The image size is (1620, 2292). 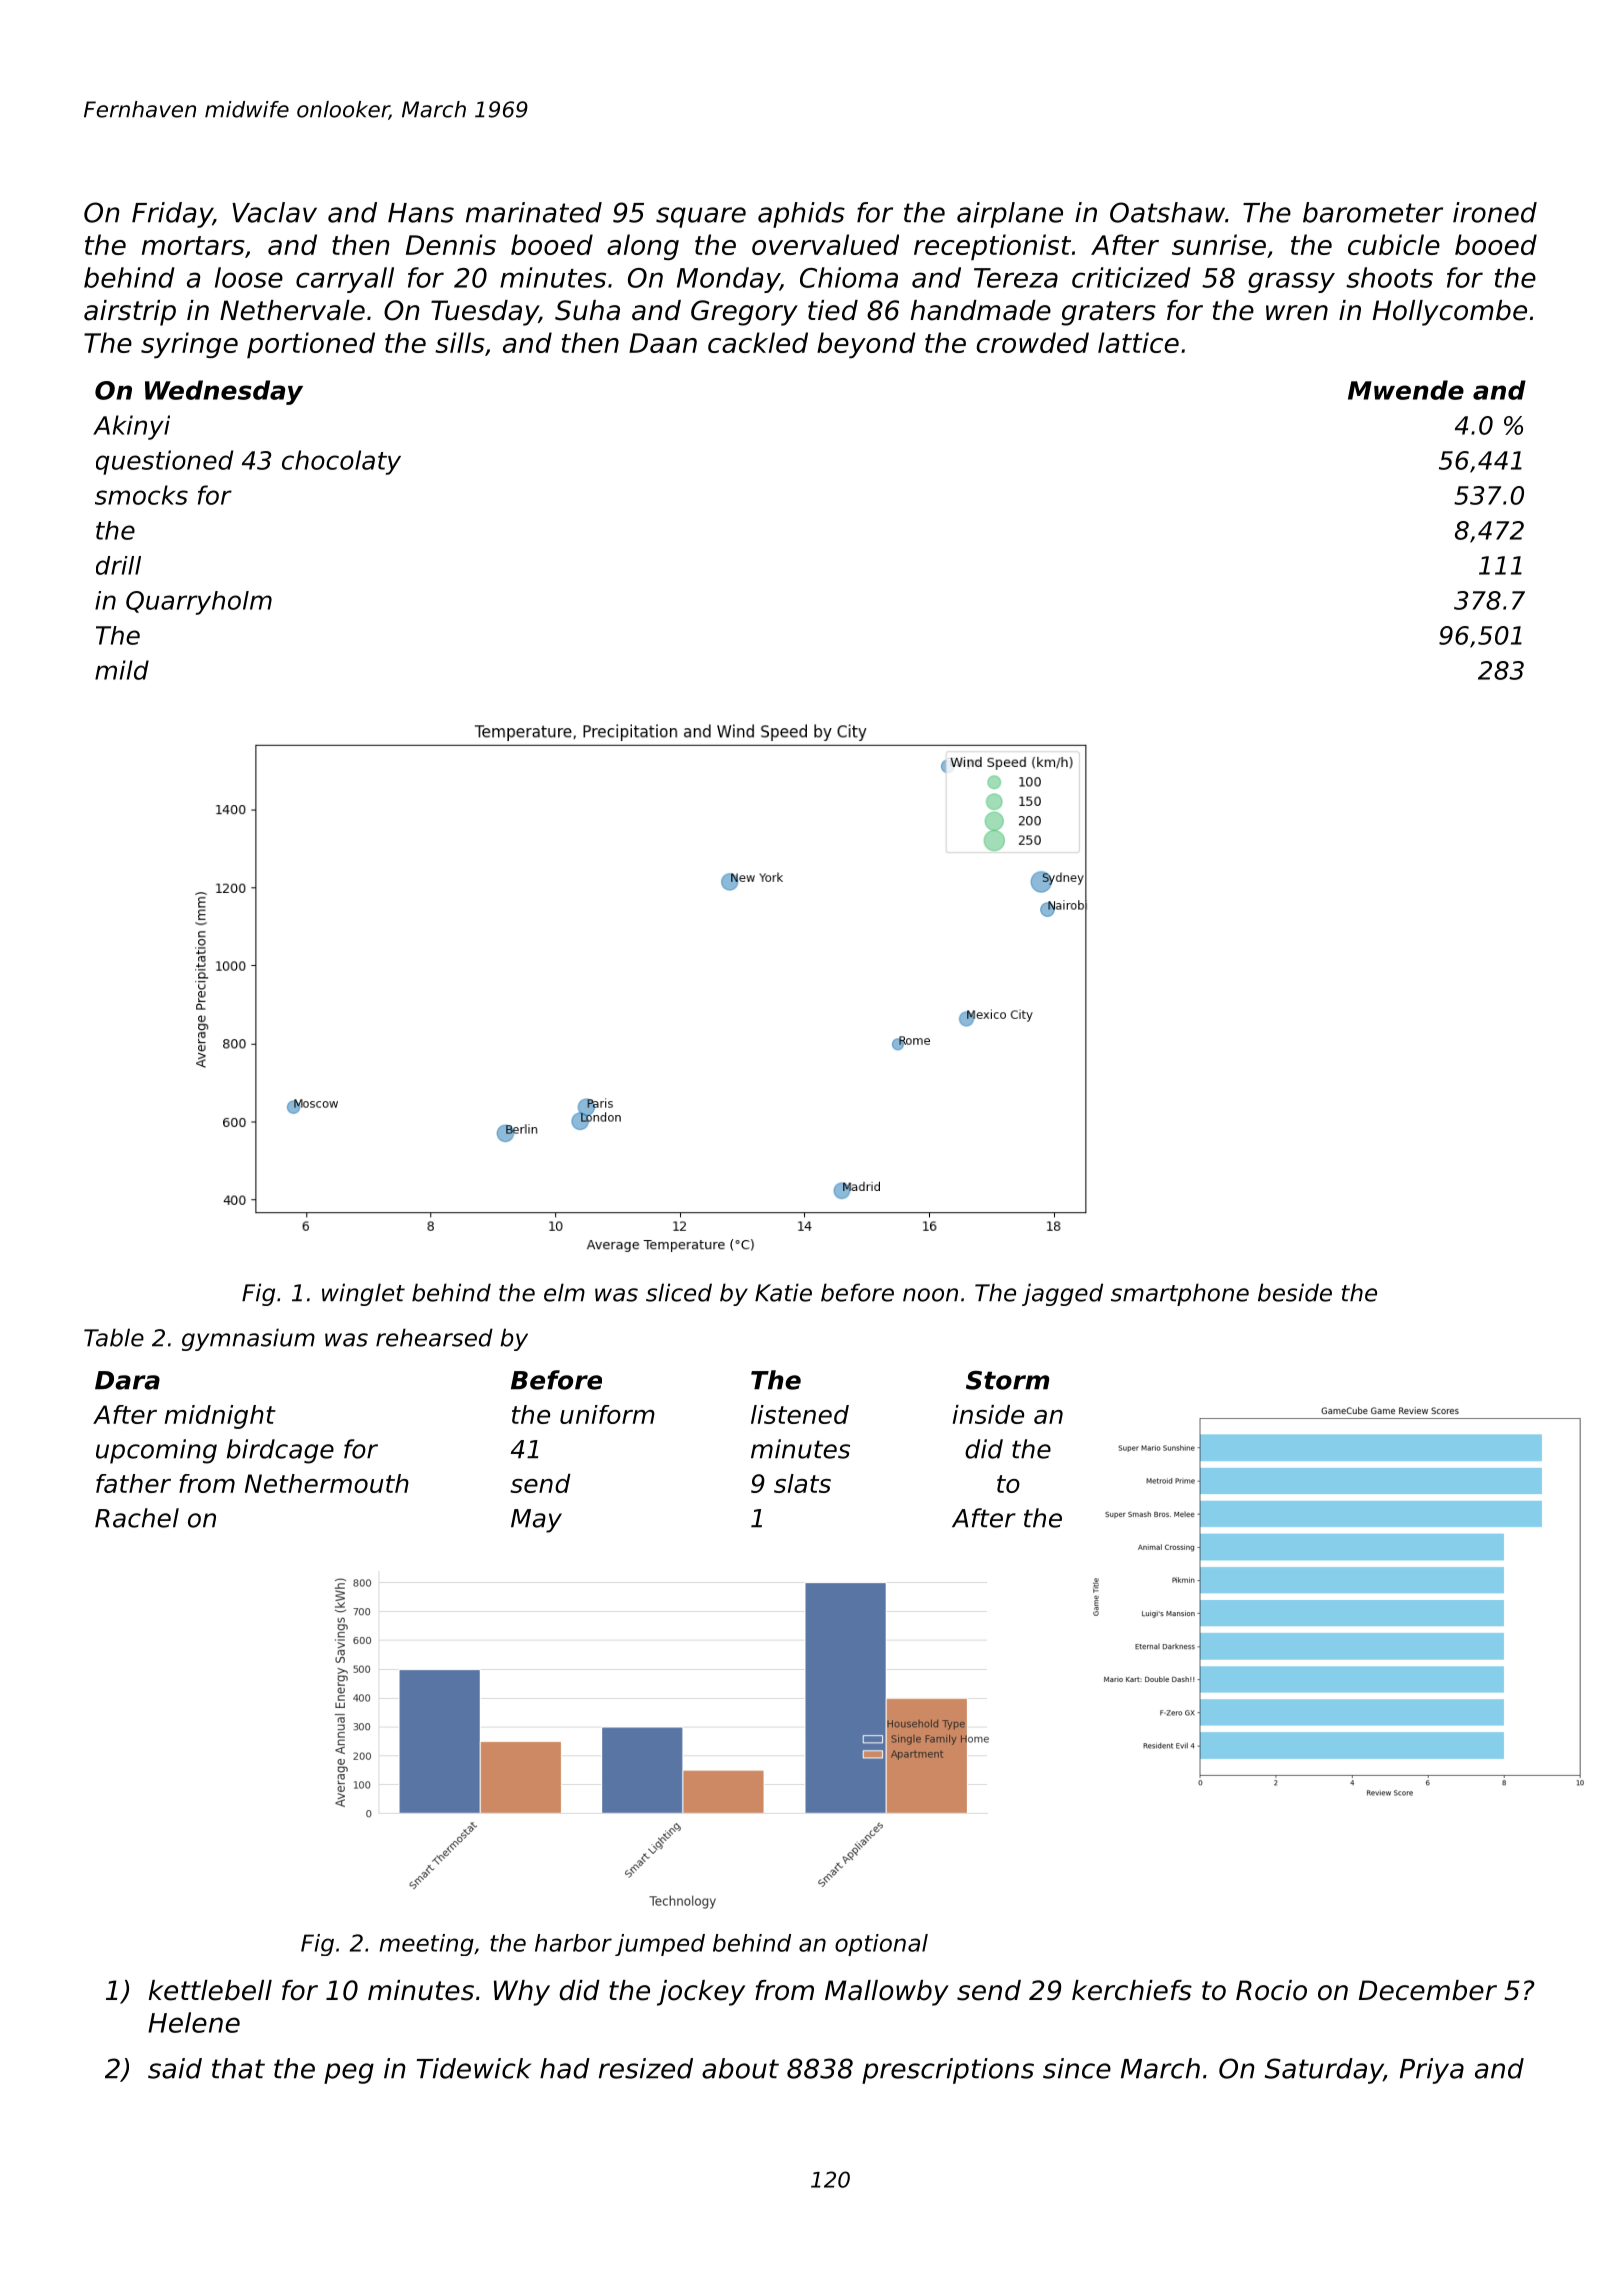 I want to click on Katie, so click(x=783, y=1292).
